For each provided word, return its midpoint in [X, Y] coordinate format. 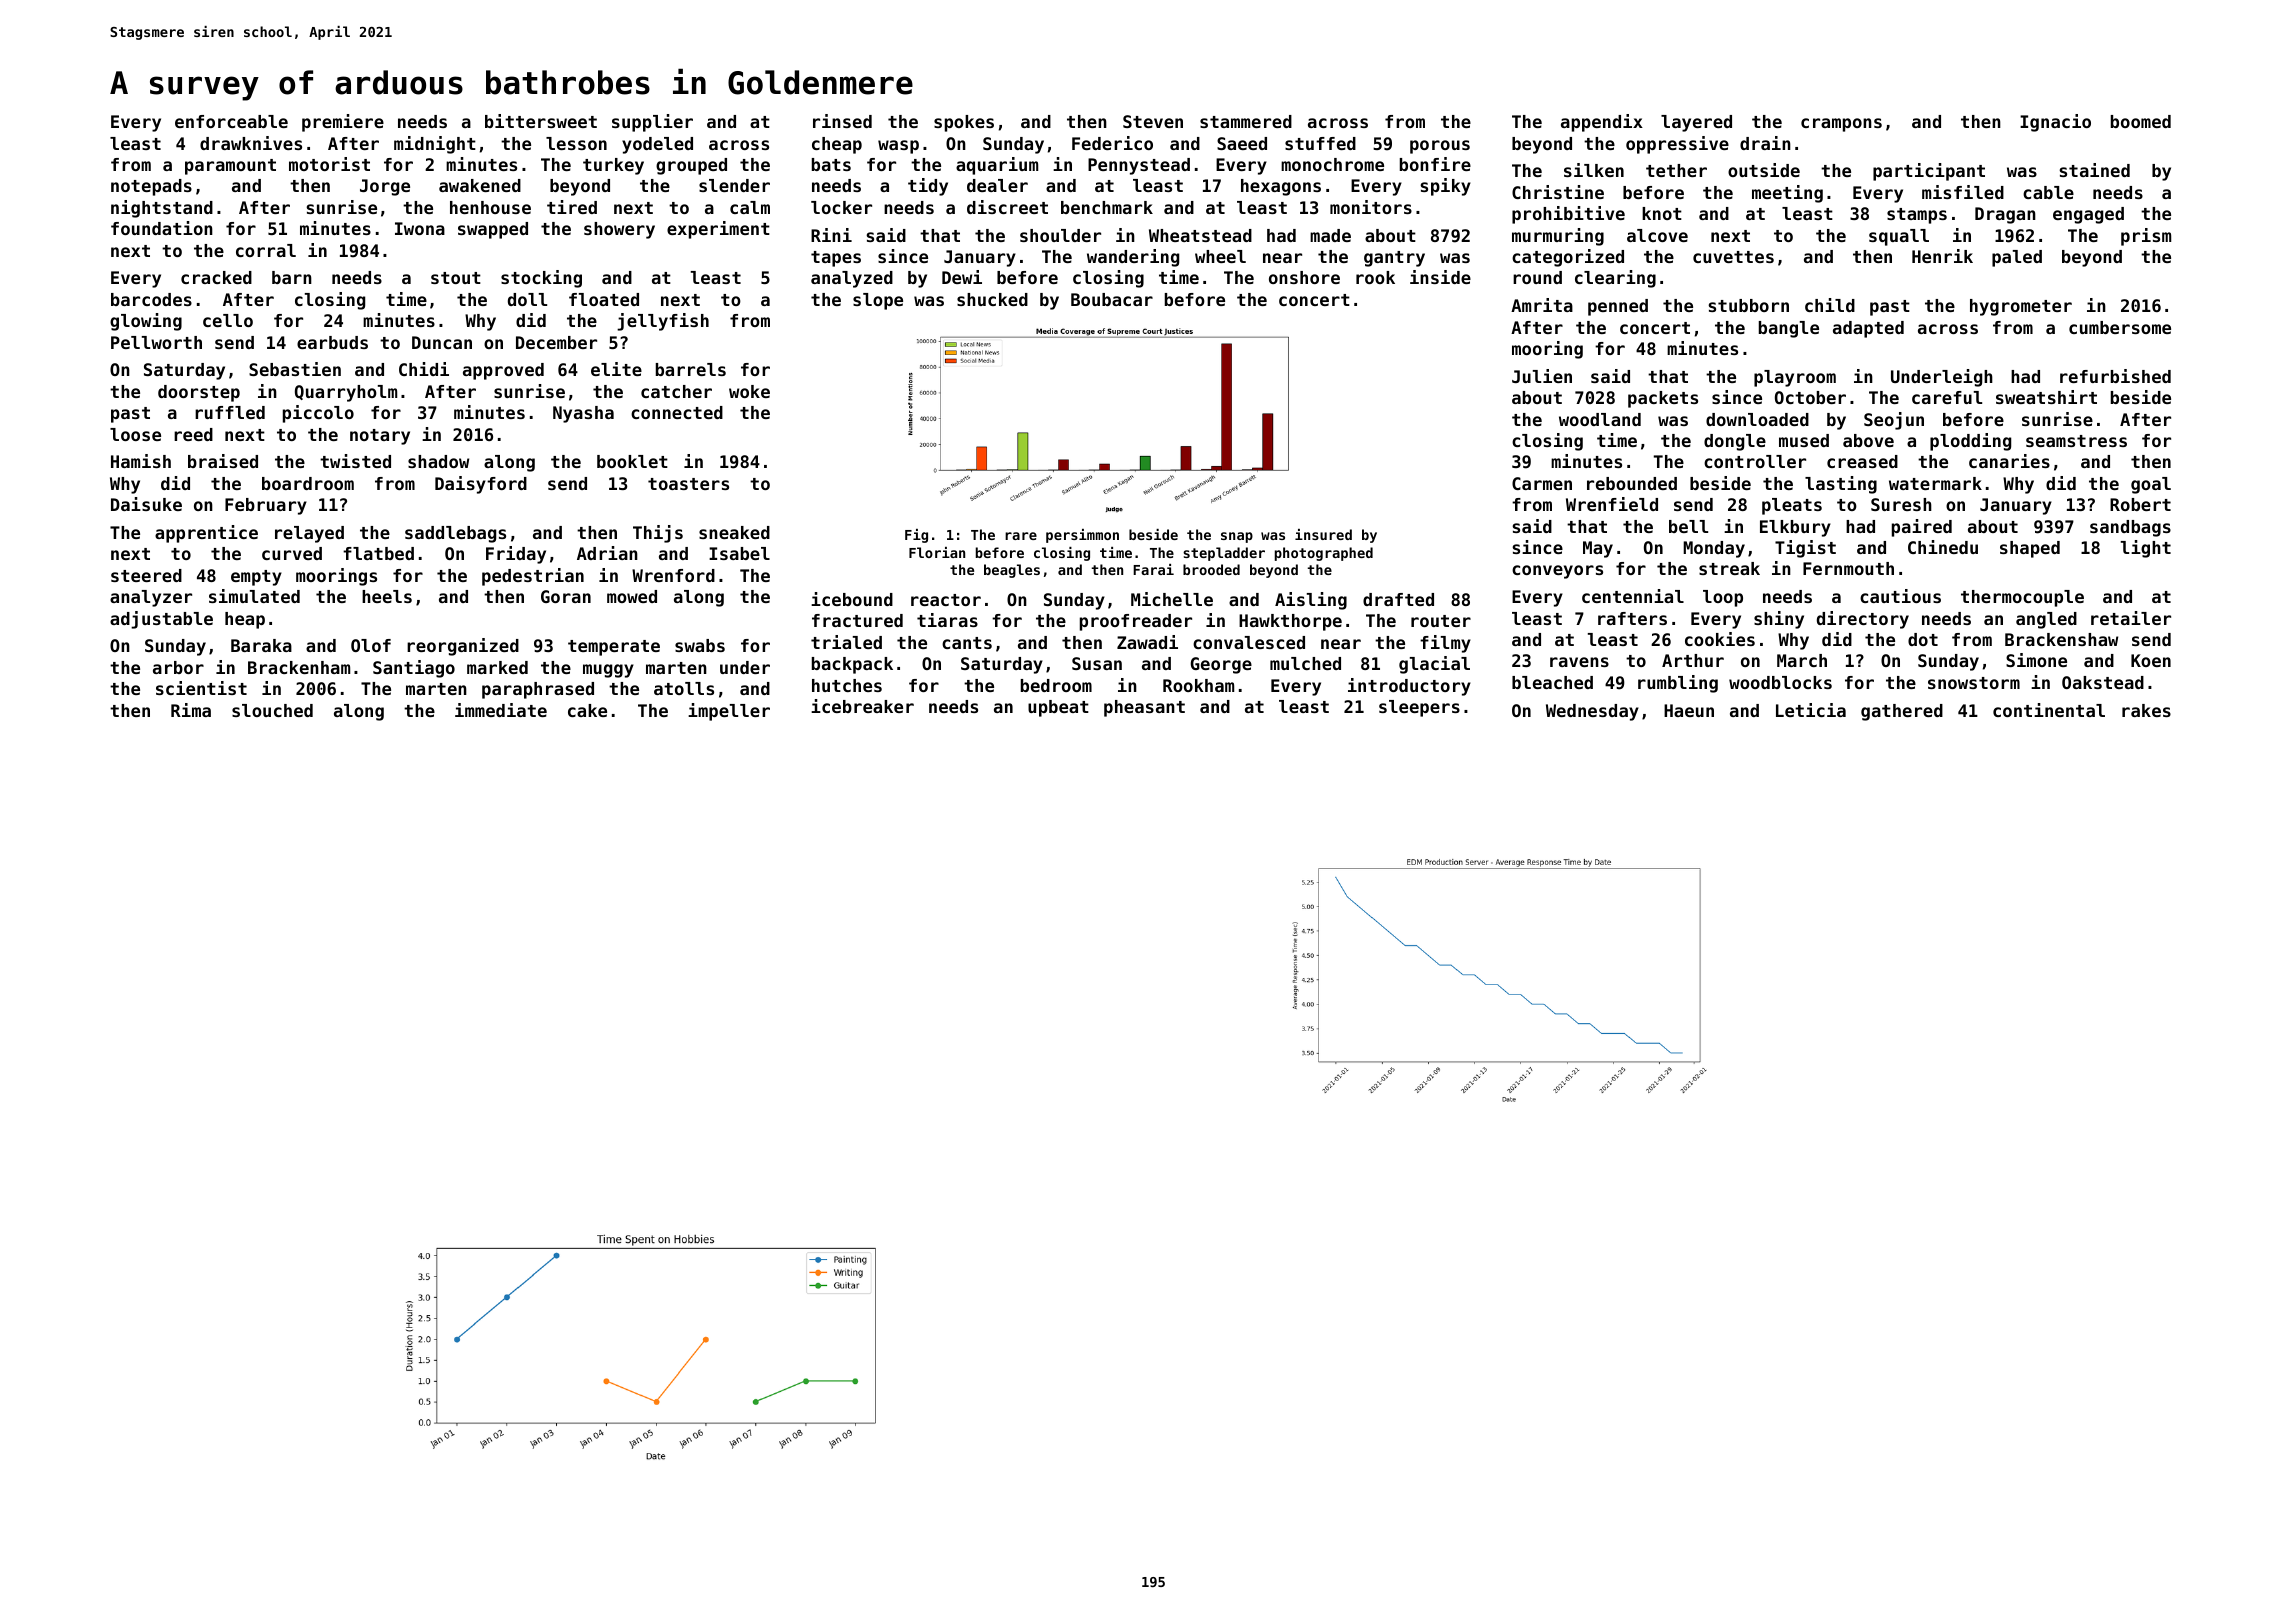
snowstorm [1974, 683]
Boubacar [1112, 299]
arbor [178, 667]
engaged [2088, 215]
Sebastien [295, 369]
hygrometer [2021, 307]
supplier [652, 123]
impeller [729, 712]
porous [1440, 147]
